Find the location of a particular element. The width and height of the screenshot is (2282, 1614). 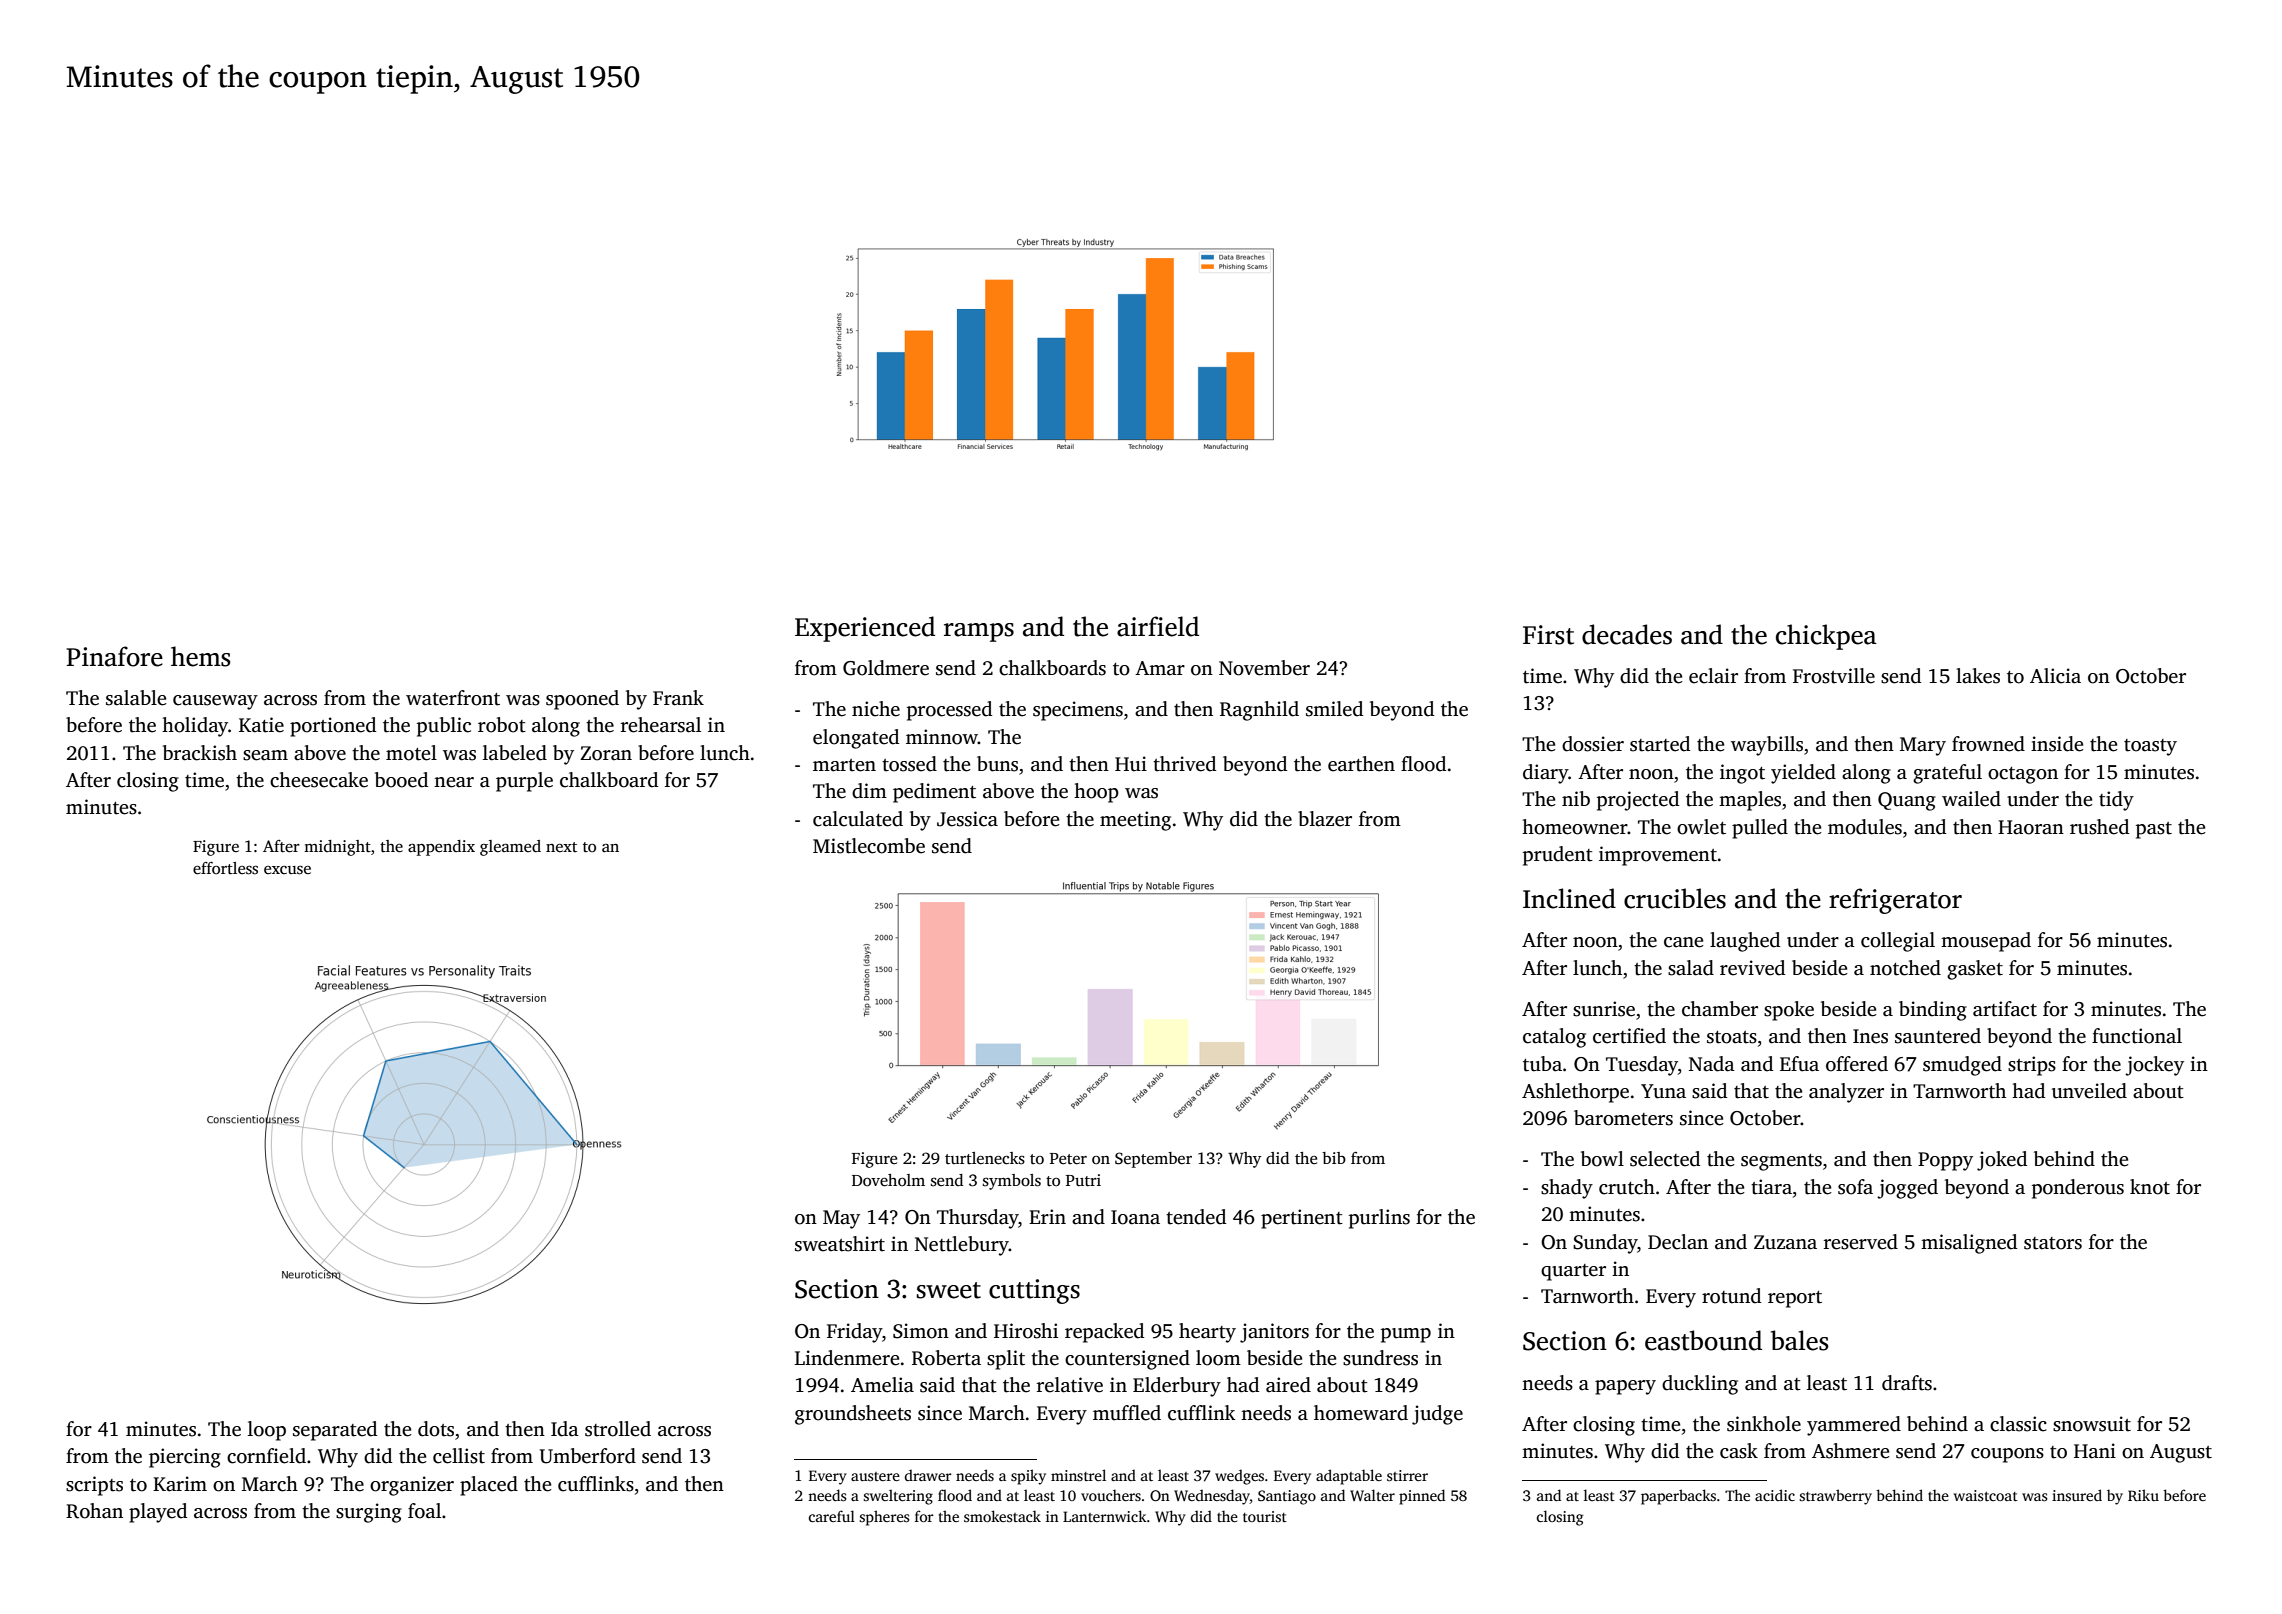

Amar is located at coordinates (1160, 668).
